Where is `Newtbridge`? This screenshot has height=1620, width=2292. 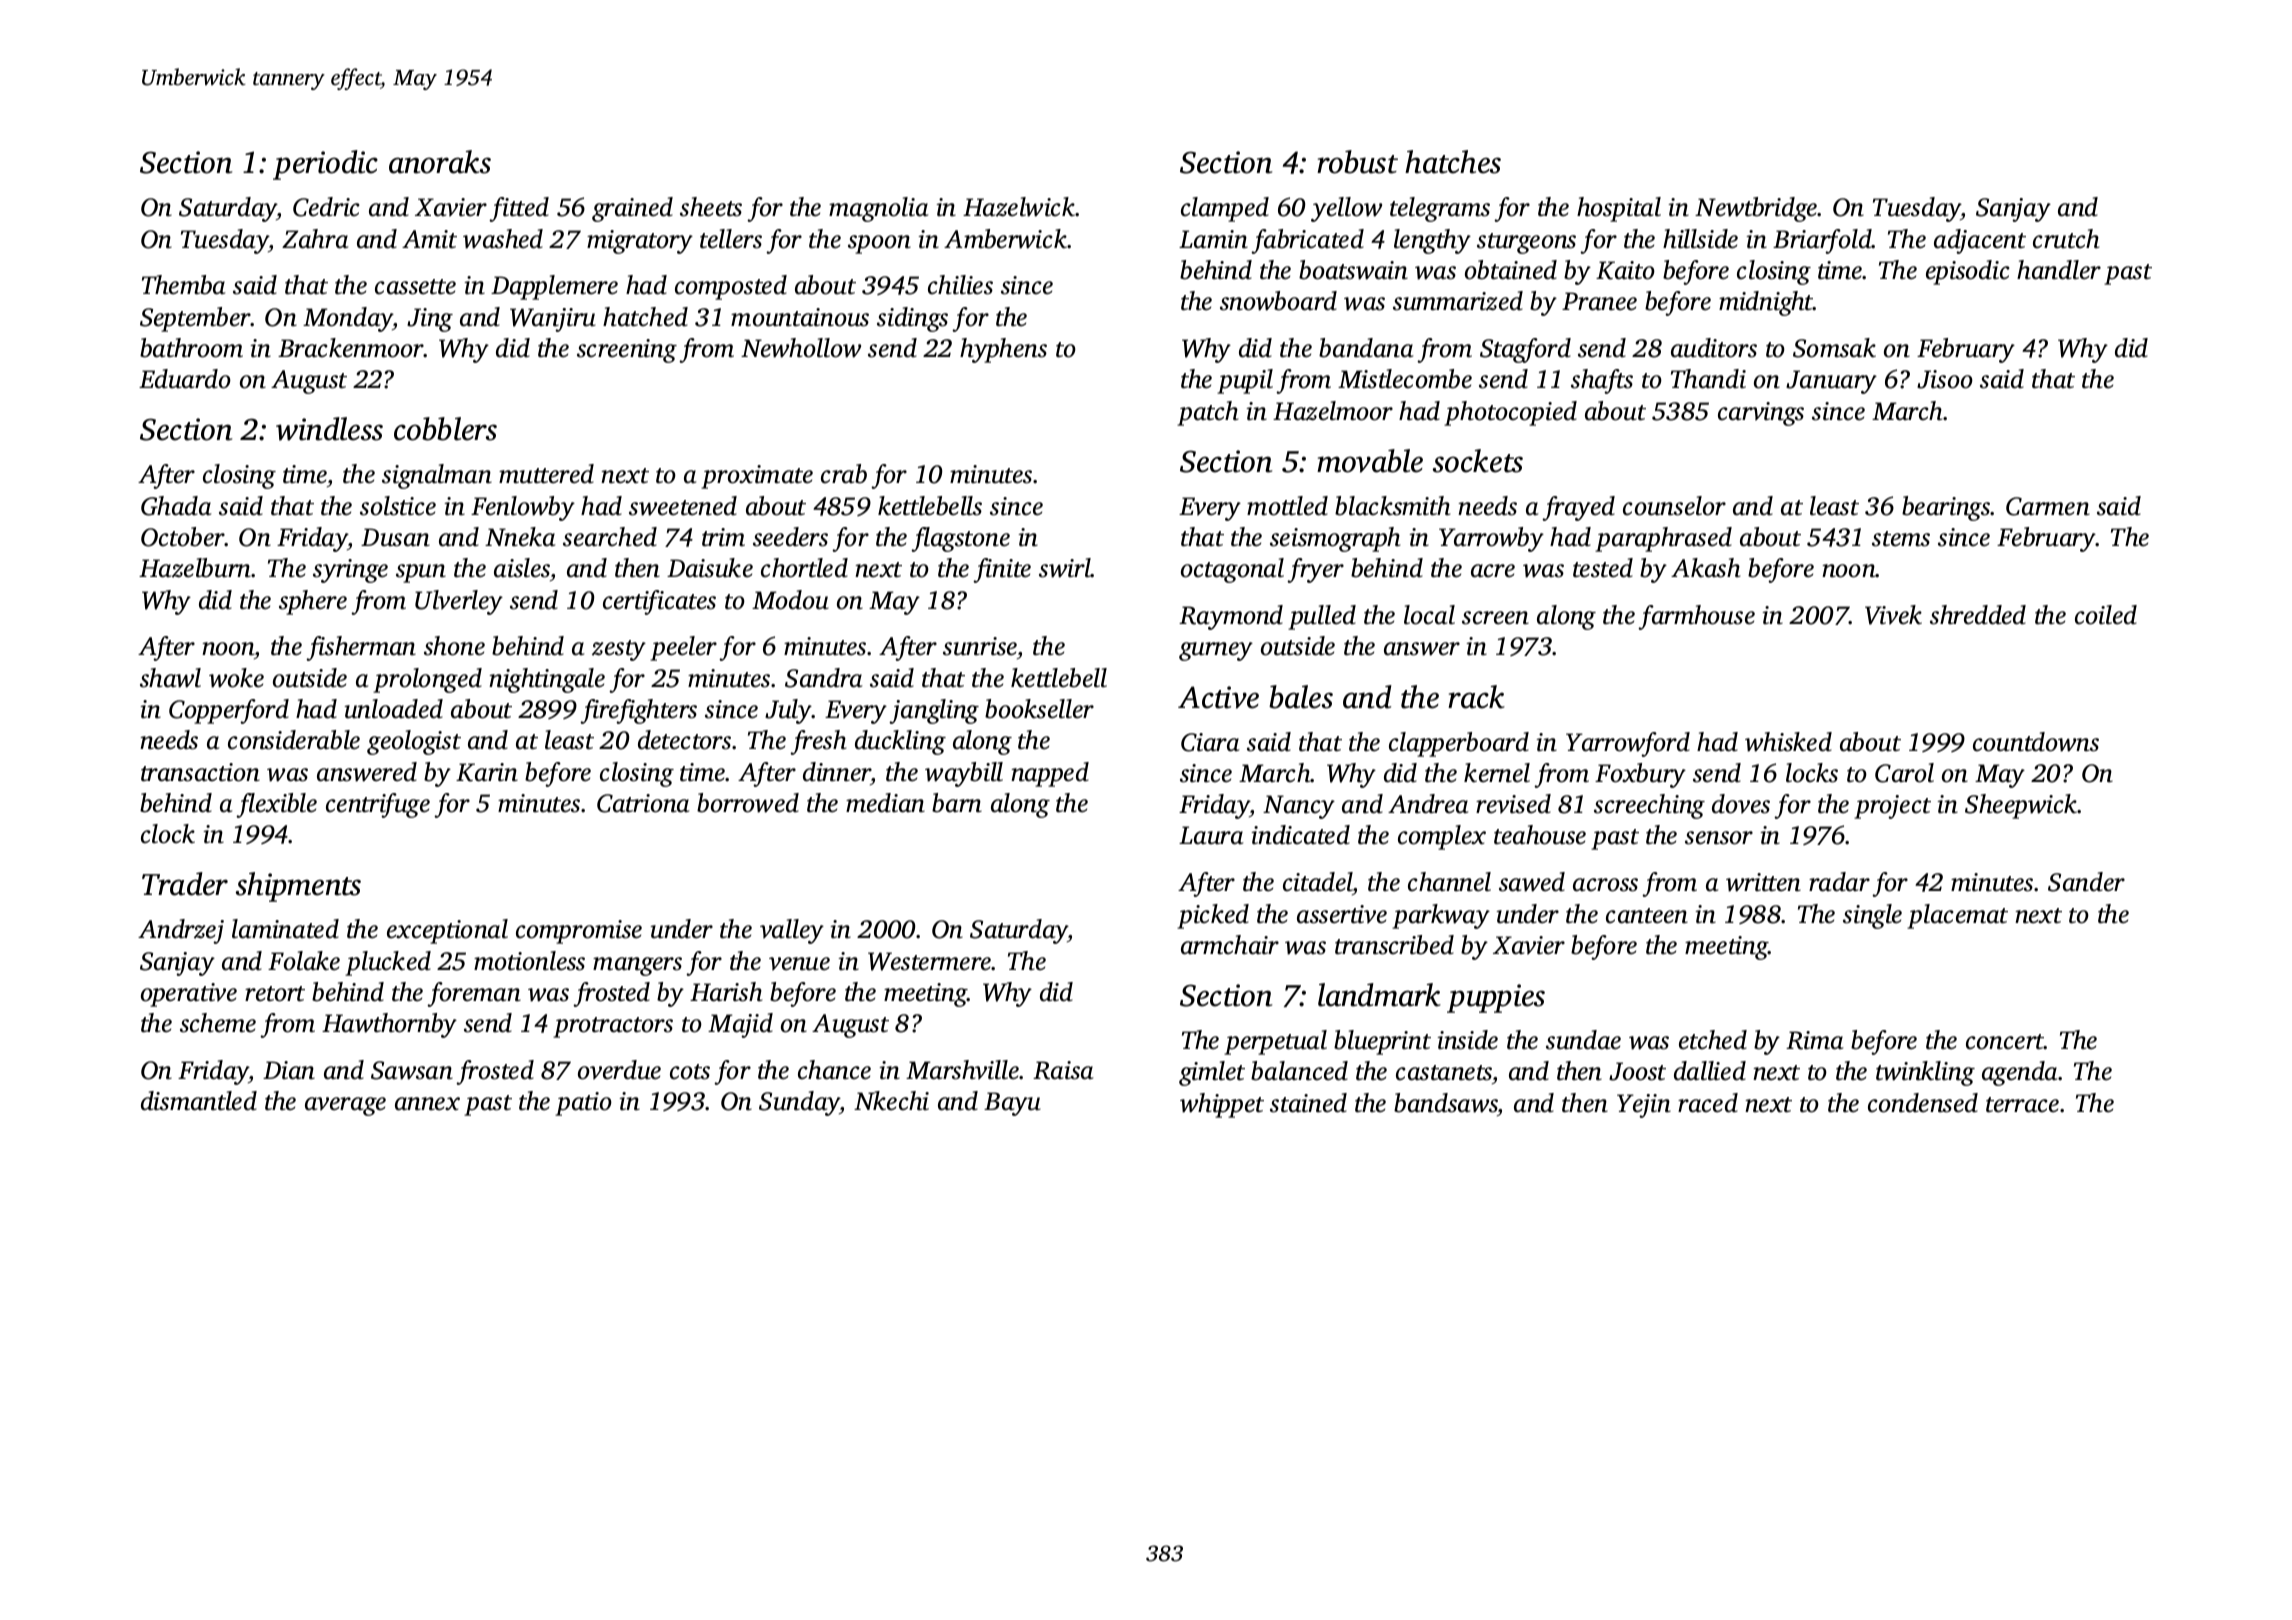
Newtbridge is located at coordinates (1756, 209).
